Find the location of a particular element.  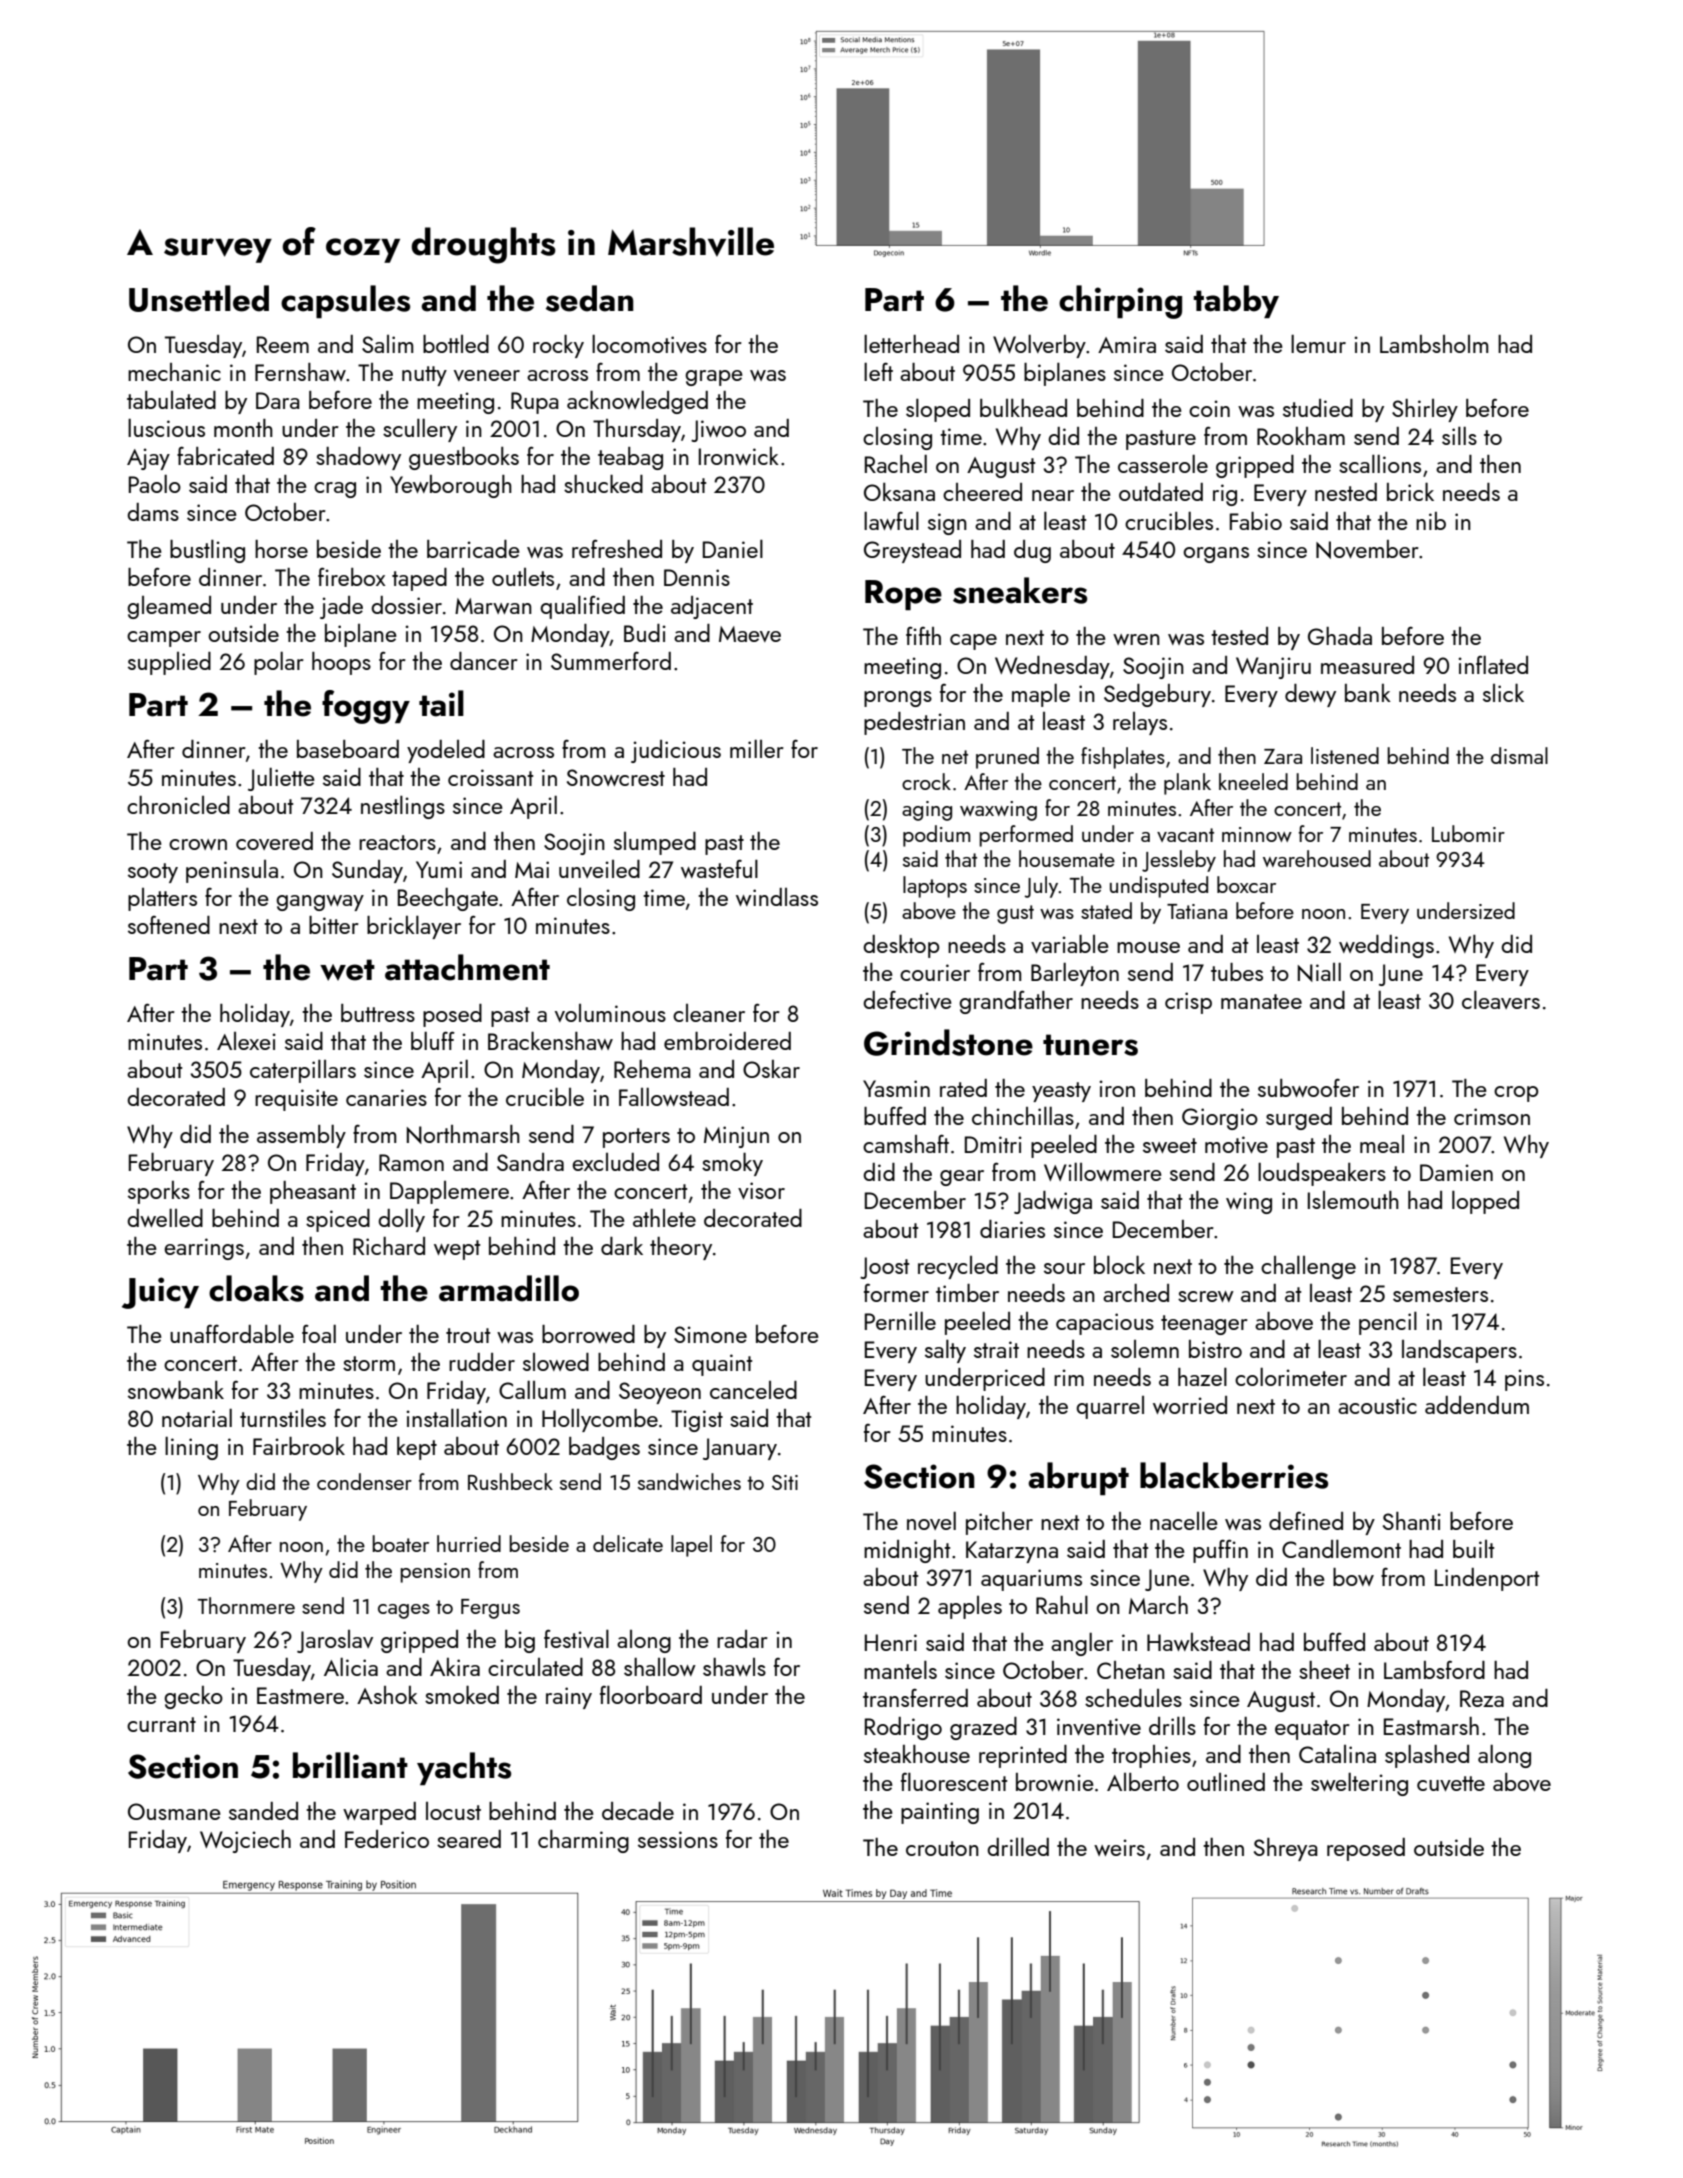

grandfather is located at coordinates (1016, 1002).
